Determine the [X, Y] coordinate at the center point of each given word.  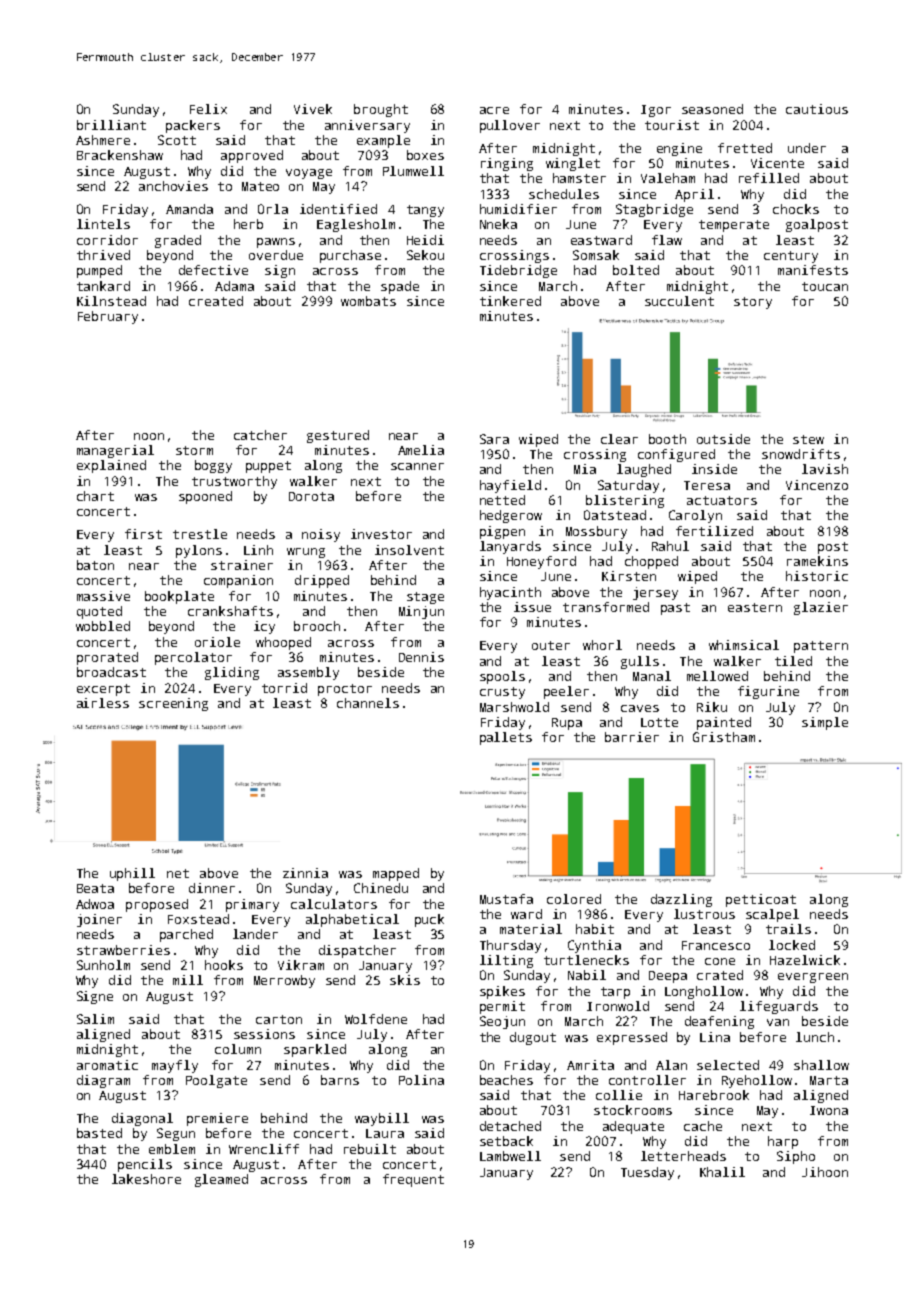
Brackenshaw [120, 155]
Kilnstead [111, 301]
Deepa [668, 977]
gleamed [221, 1180]
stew [808, 439]
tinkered [510, 301]
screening [173, 704]
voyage [309, 174]
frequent [413, 1180]
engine [679, 149]
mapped [396, 874]
